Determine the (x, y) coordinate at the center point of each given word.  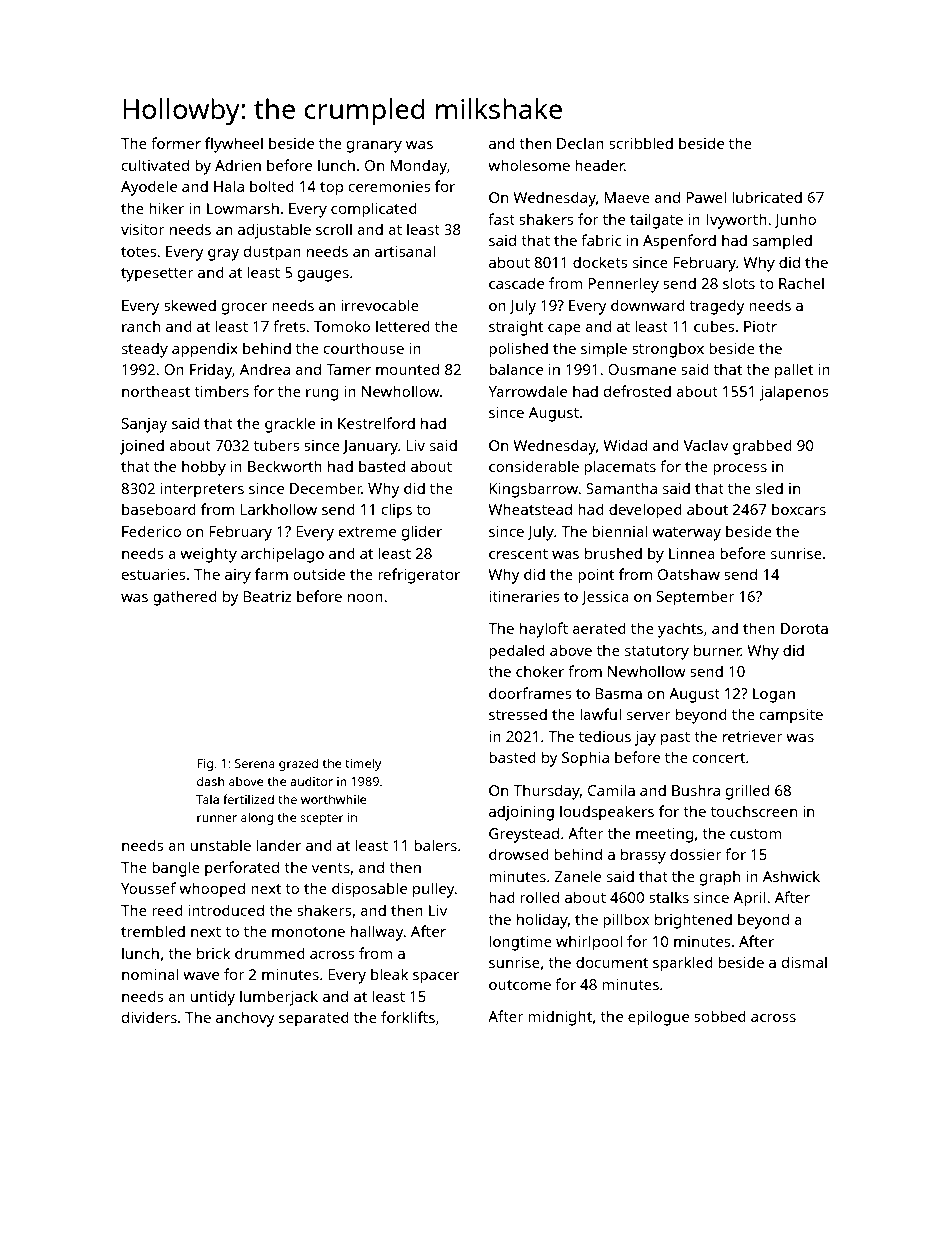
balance (516, 369)
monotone (308, 932)
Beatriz (267, 596)
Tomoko (342, 326)
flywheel (234, 145)
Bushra (696, 790)
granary (374, 147)
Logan (774, 695)
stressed (518, 714)
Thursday (546, 792)
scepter (321, 819)
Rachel (801, 283)
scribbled (641, 143)
